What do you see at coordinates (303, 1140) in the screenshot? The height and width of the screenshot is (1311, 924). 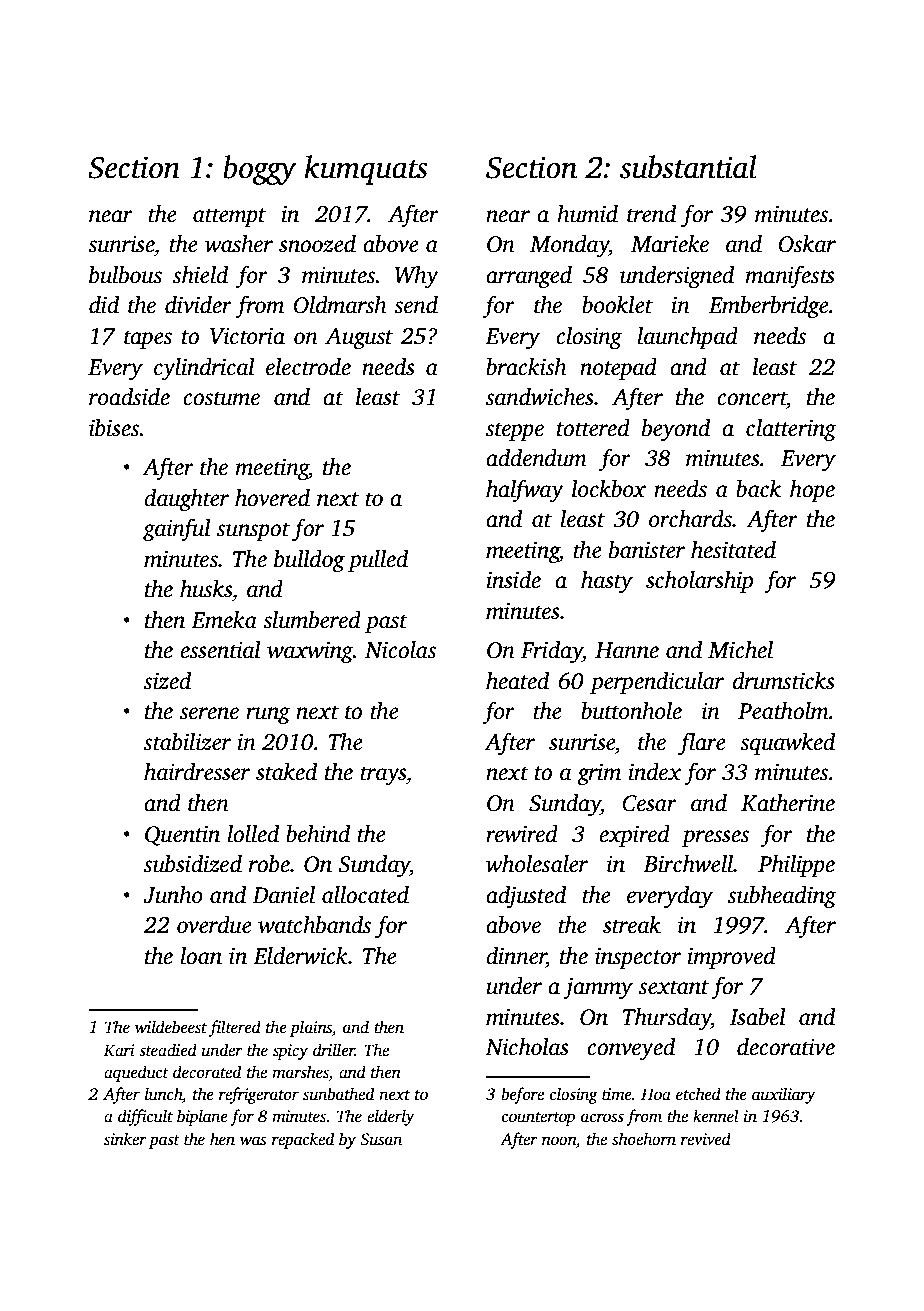 I see `repacked` at bounding box center [303, 1140].
